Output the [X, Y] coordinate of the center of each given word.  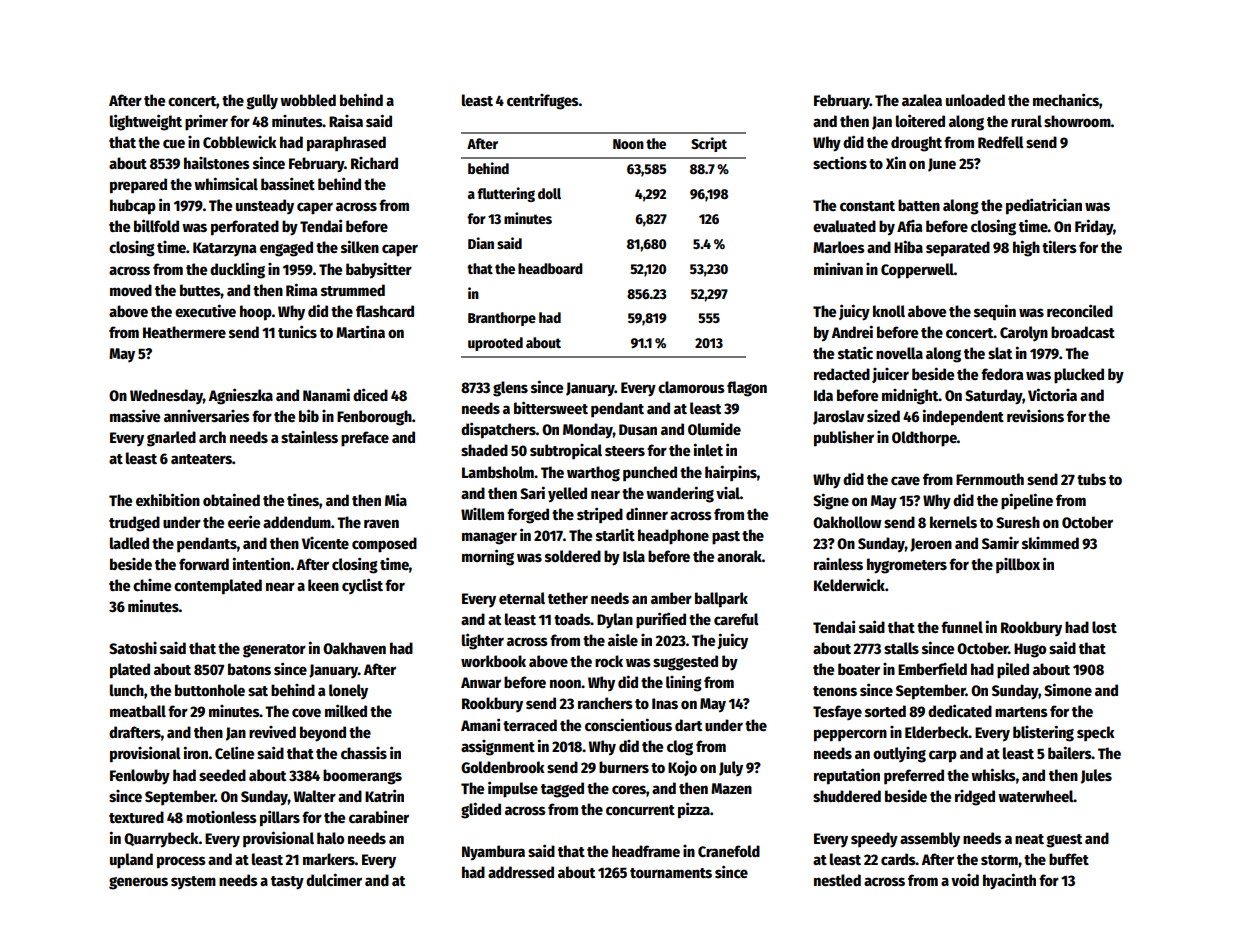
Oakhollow [847, 522]
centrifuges [543, 102]
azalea [922, 100]
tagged [562, 790]
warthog [593, 474]
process [181, 862]
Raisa [346, 121]
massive [135, 415]
